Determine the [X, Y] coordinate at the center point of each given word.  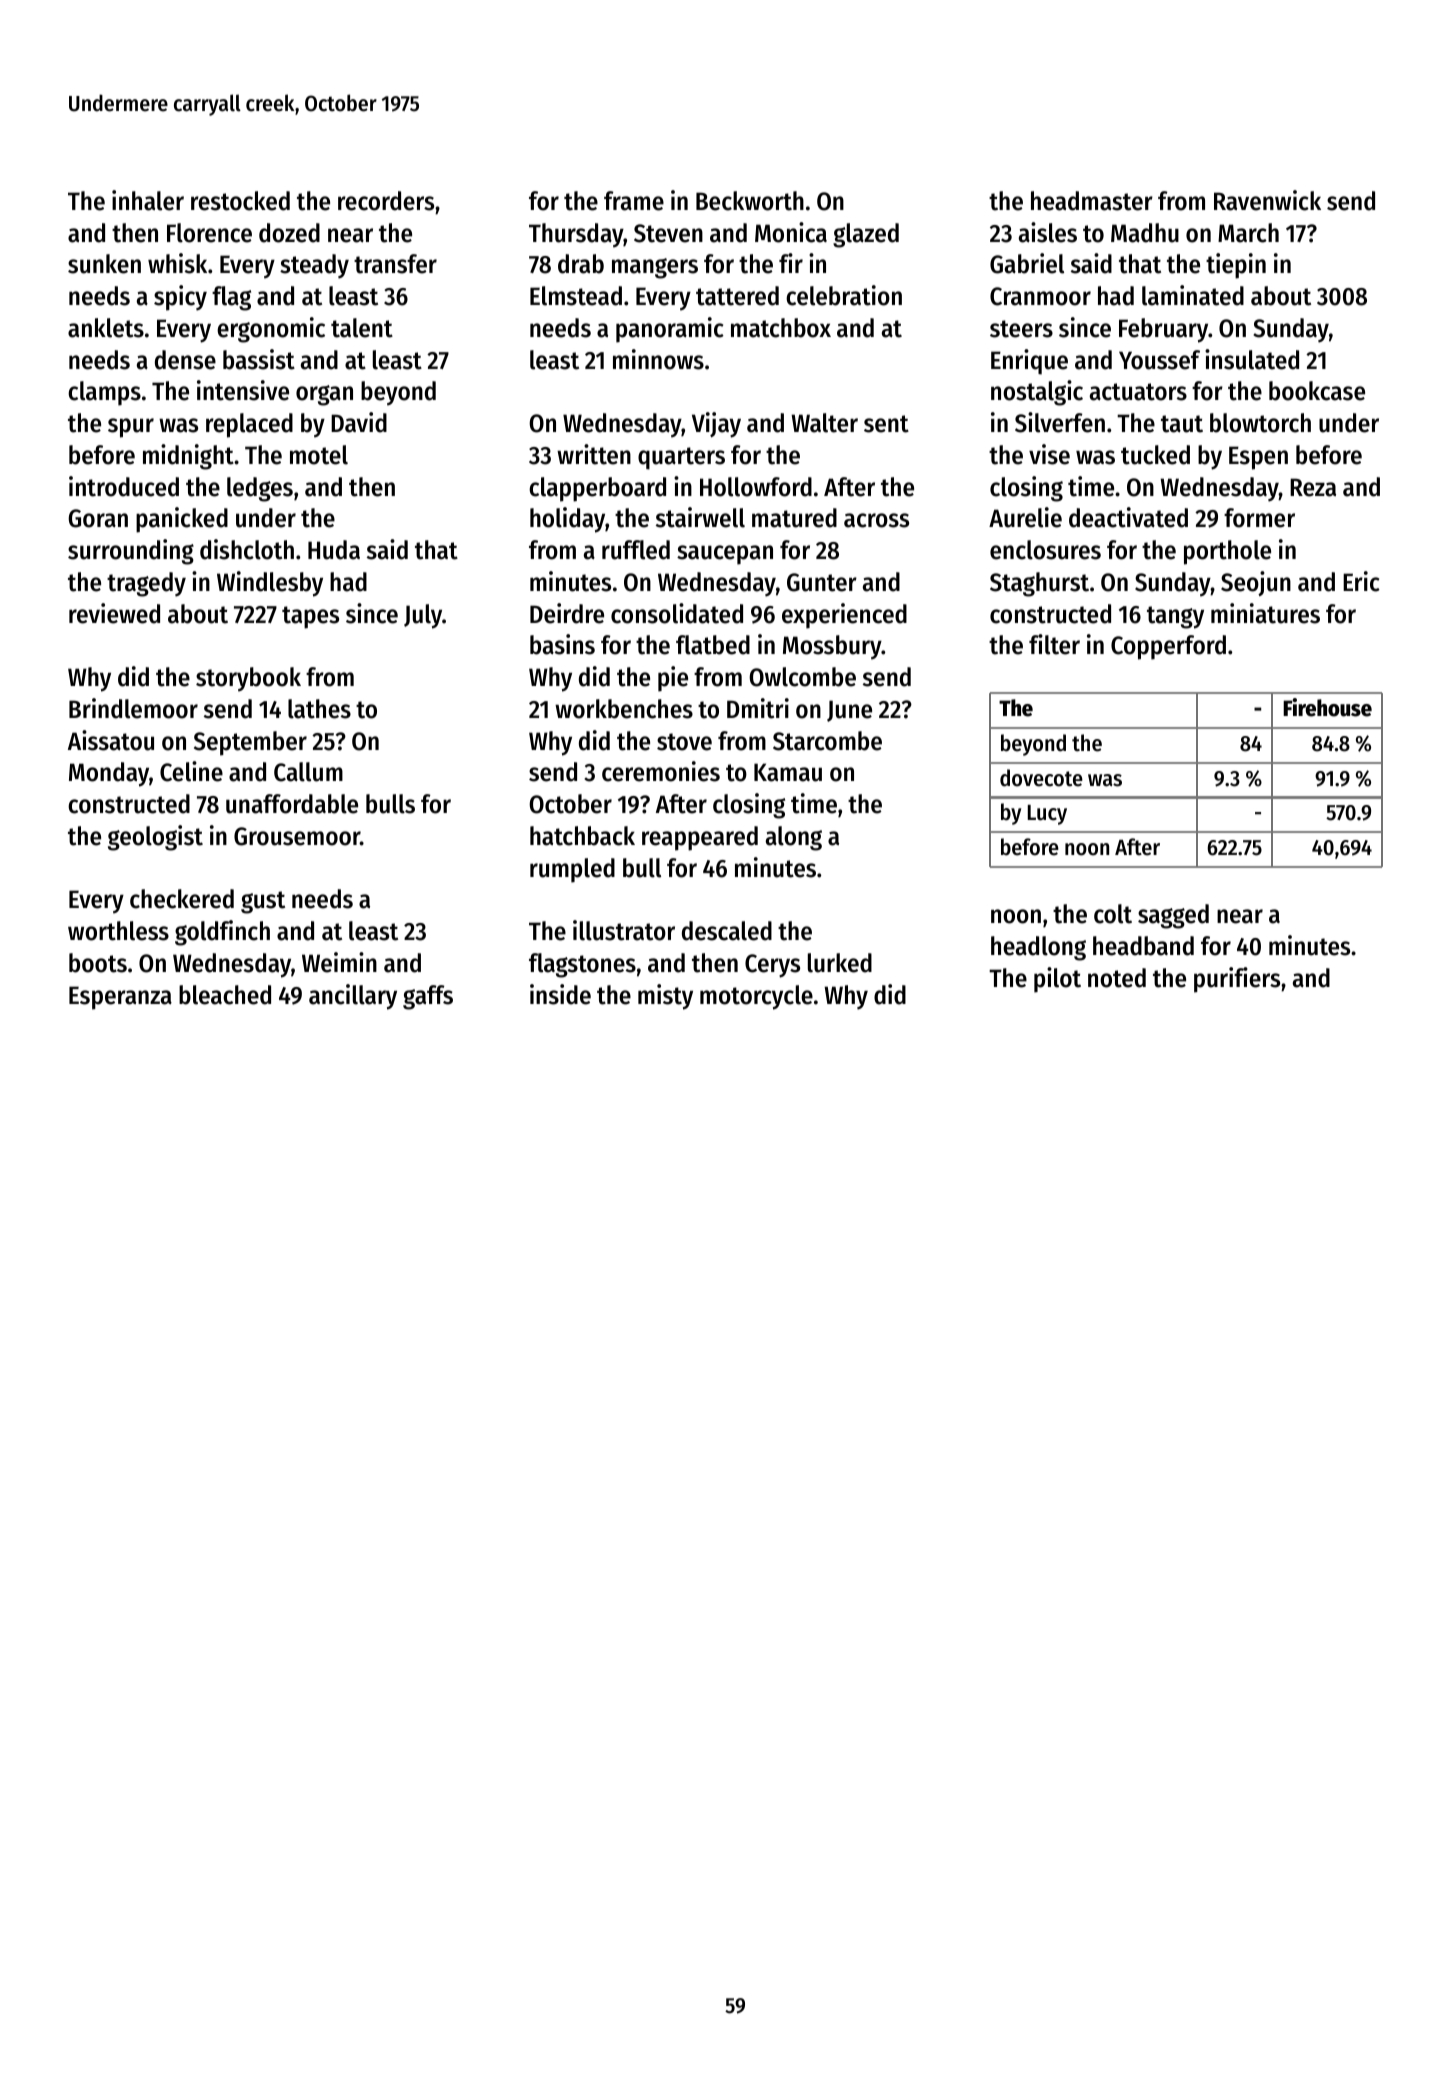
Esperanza [120, 998]
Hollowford [756, 487]
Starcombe [827, 741]
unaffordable [292, 804]
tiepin [1236, 266]
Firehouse [1327, 707]
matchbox [781, 328]
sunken [104, 264]
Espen [1258, 458]
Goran [98, 518]
